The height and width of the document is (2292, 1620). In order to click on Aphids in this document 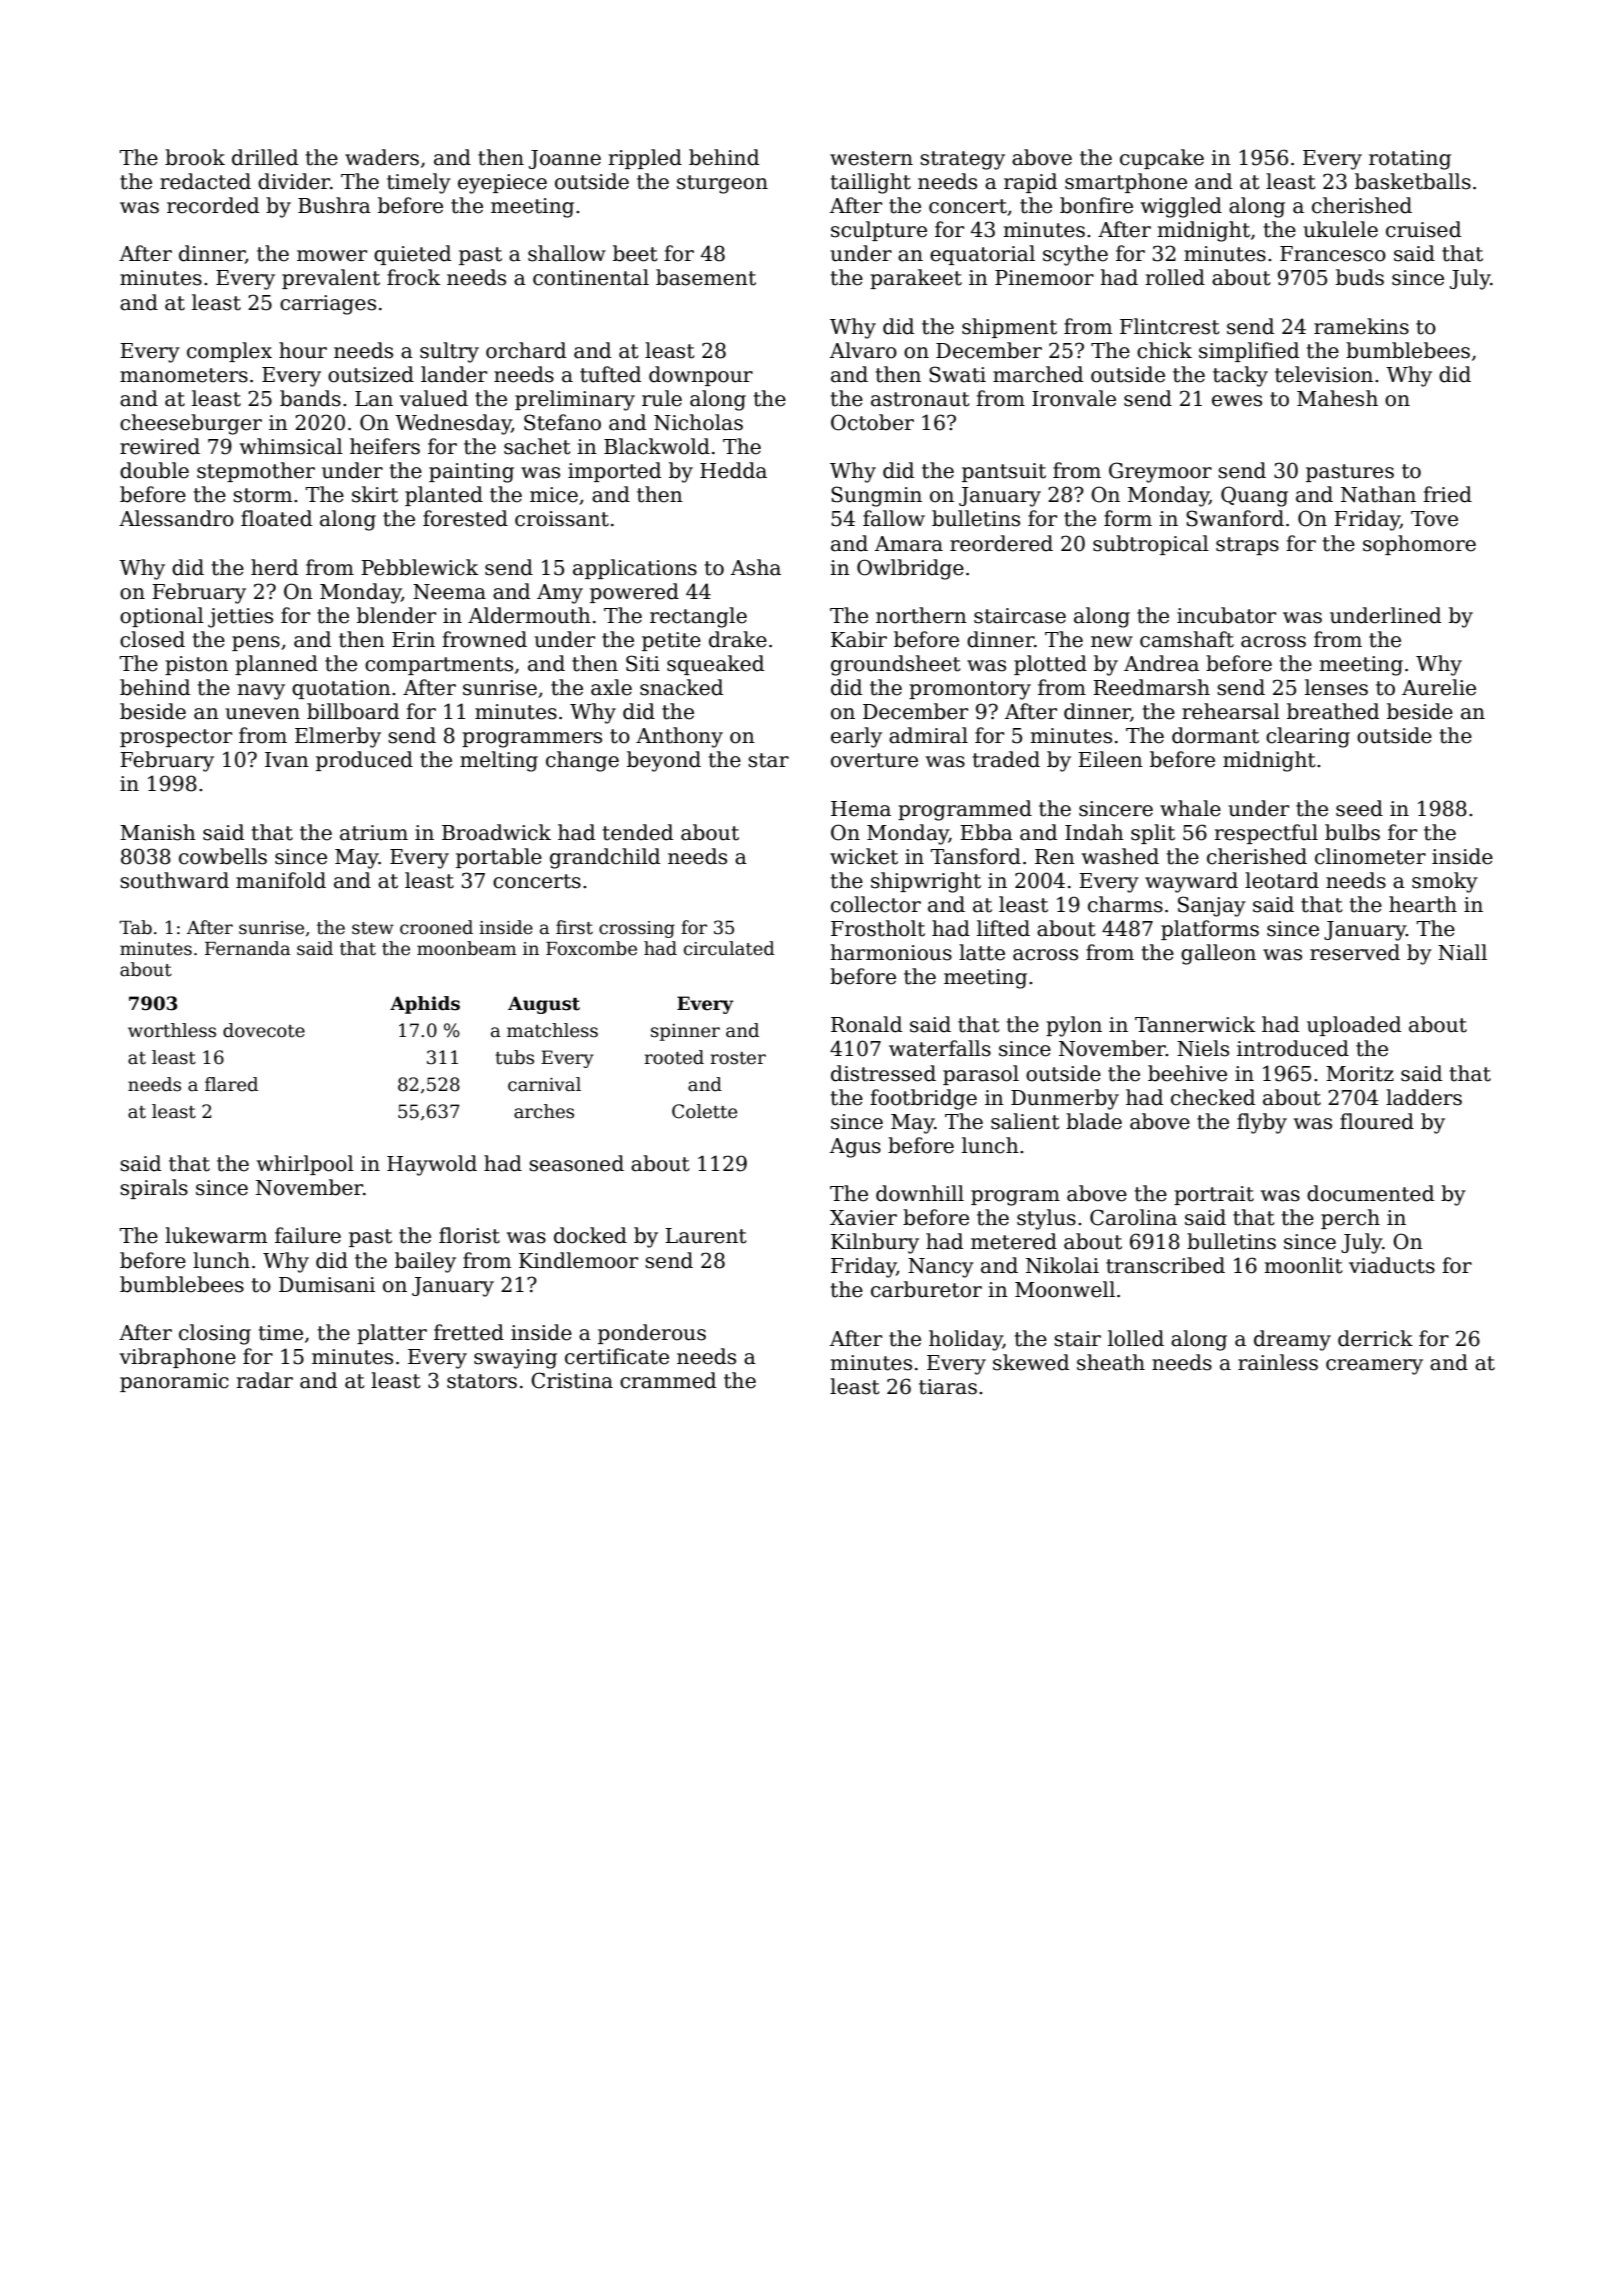, I will do `click(425, 1005)`.
